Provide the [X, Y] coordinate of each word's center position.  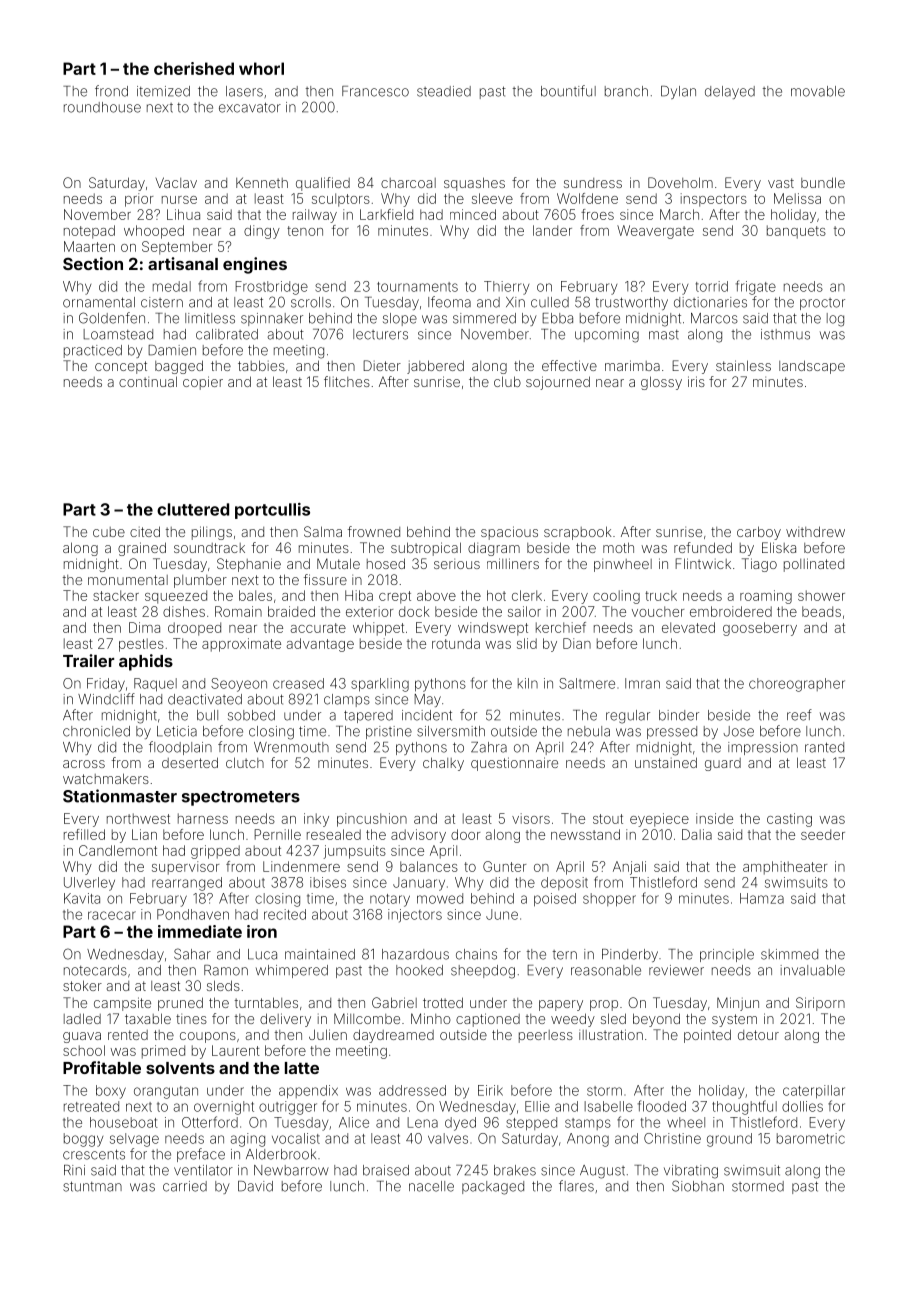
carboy [759, 533]
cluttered [193, 509]
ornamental [99, 302]
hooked [419, 970]
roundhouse [102, 107]
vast [781, 183]
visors [531, 818]
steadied [444, 91]
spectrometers [241, 798]
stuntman [92, 1186]
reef [799, 715]
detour [758, 1035]
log [835, 320]
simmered [484, 318]
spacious [509, 533]
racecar [112, 915]
